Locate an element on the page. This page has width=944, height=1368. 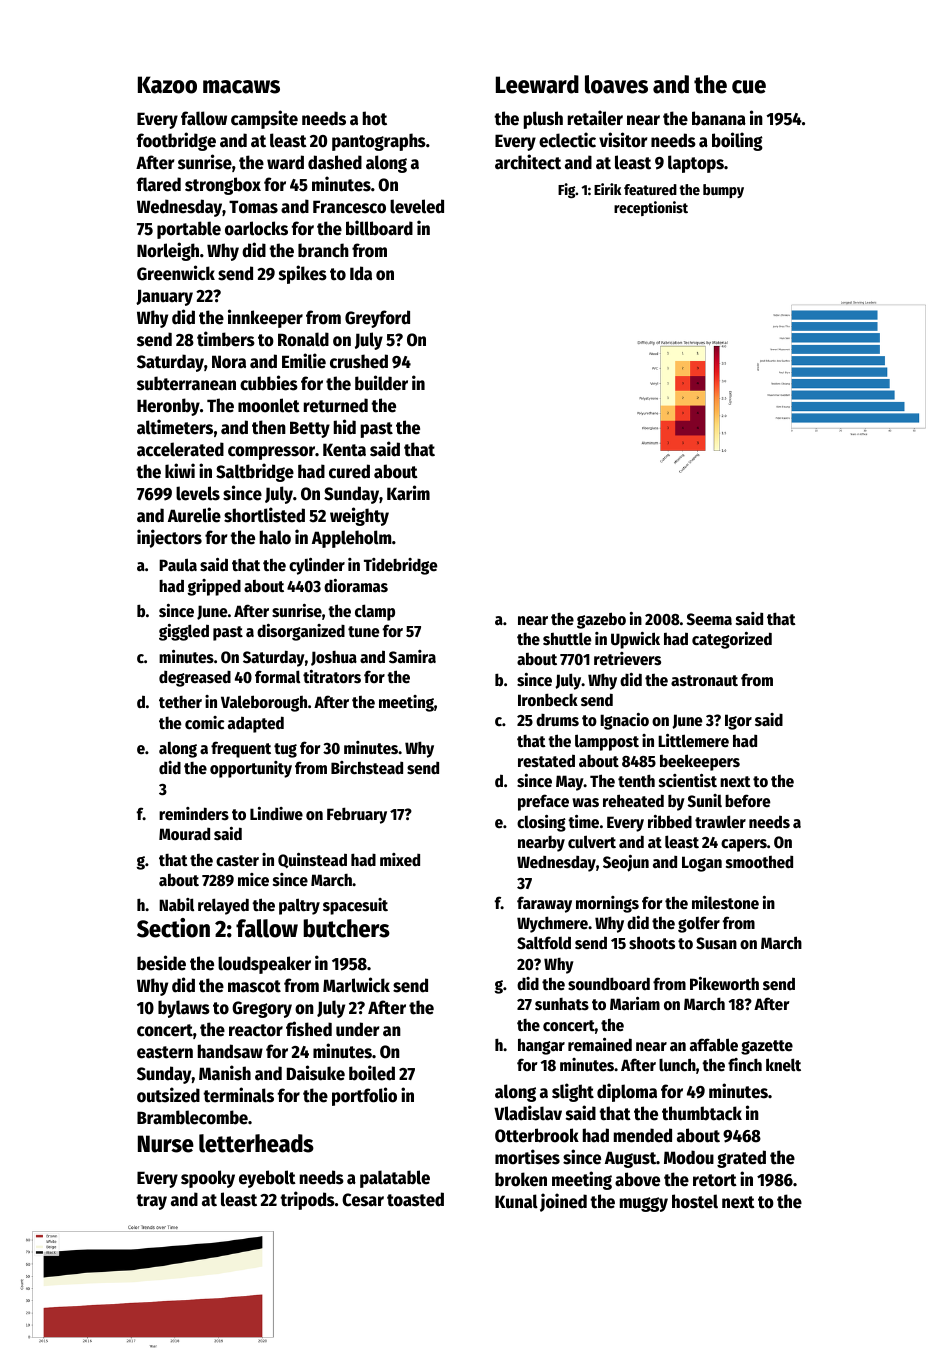
comic is located at coordinates (204, 723).
